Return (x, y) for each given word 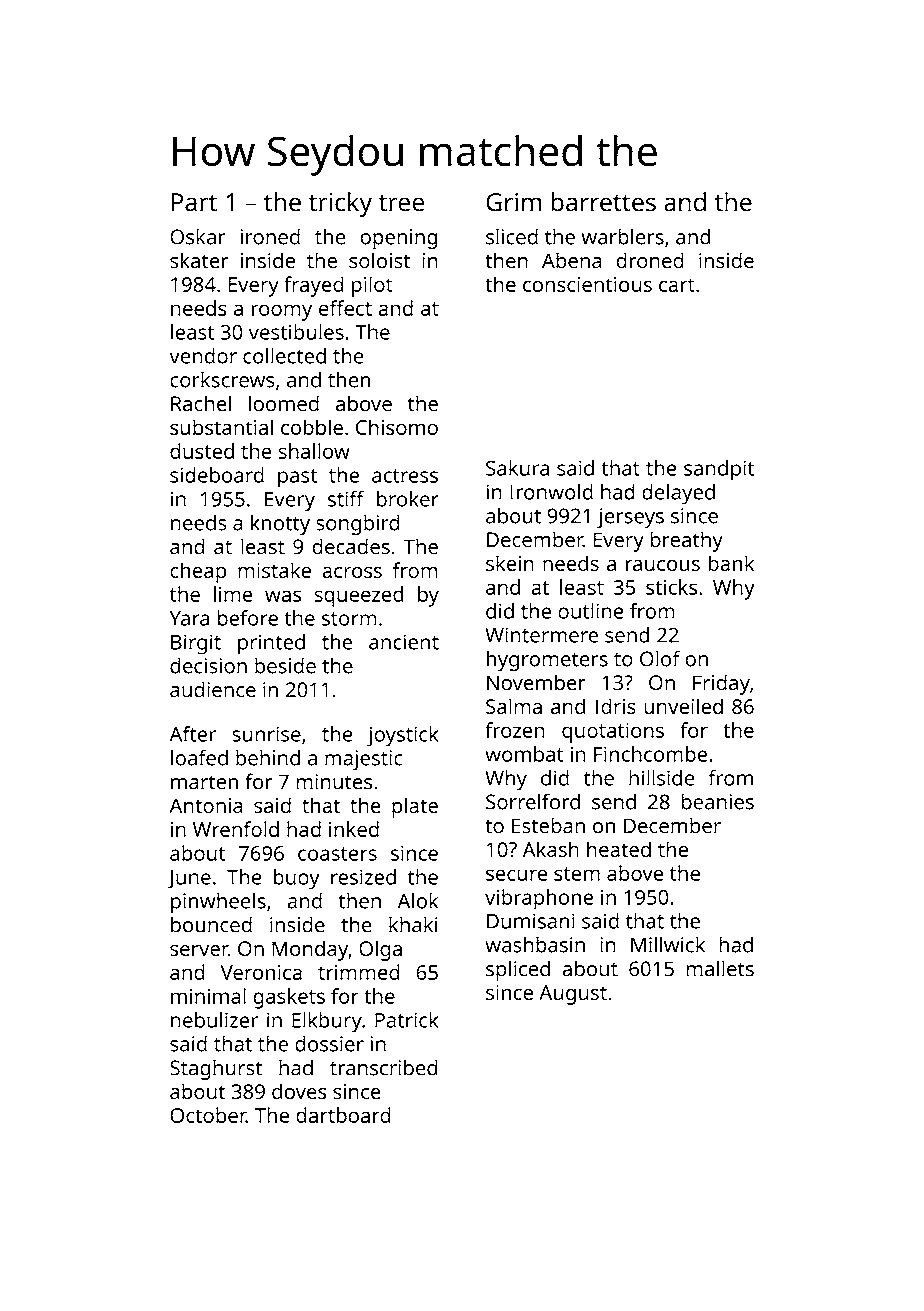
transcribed (384, 1067)
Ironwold (551, 492)
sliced (512, 236)
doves (299, 1091)
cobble (312, 427)
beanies (717, 801)
